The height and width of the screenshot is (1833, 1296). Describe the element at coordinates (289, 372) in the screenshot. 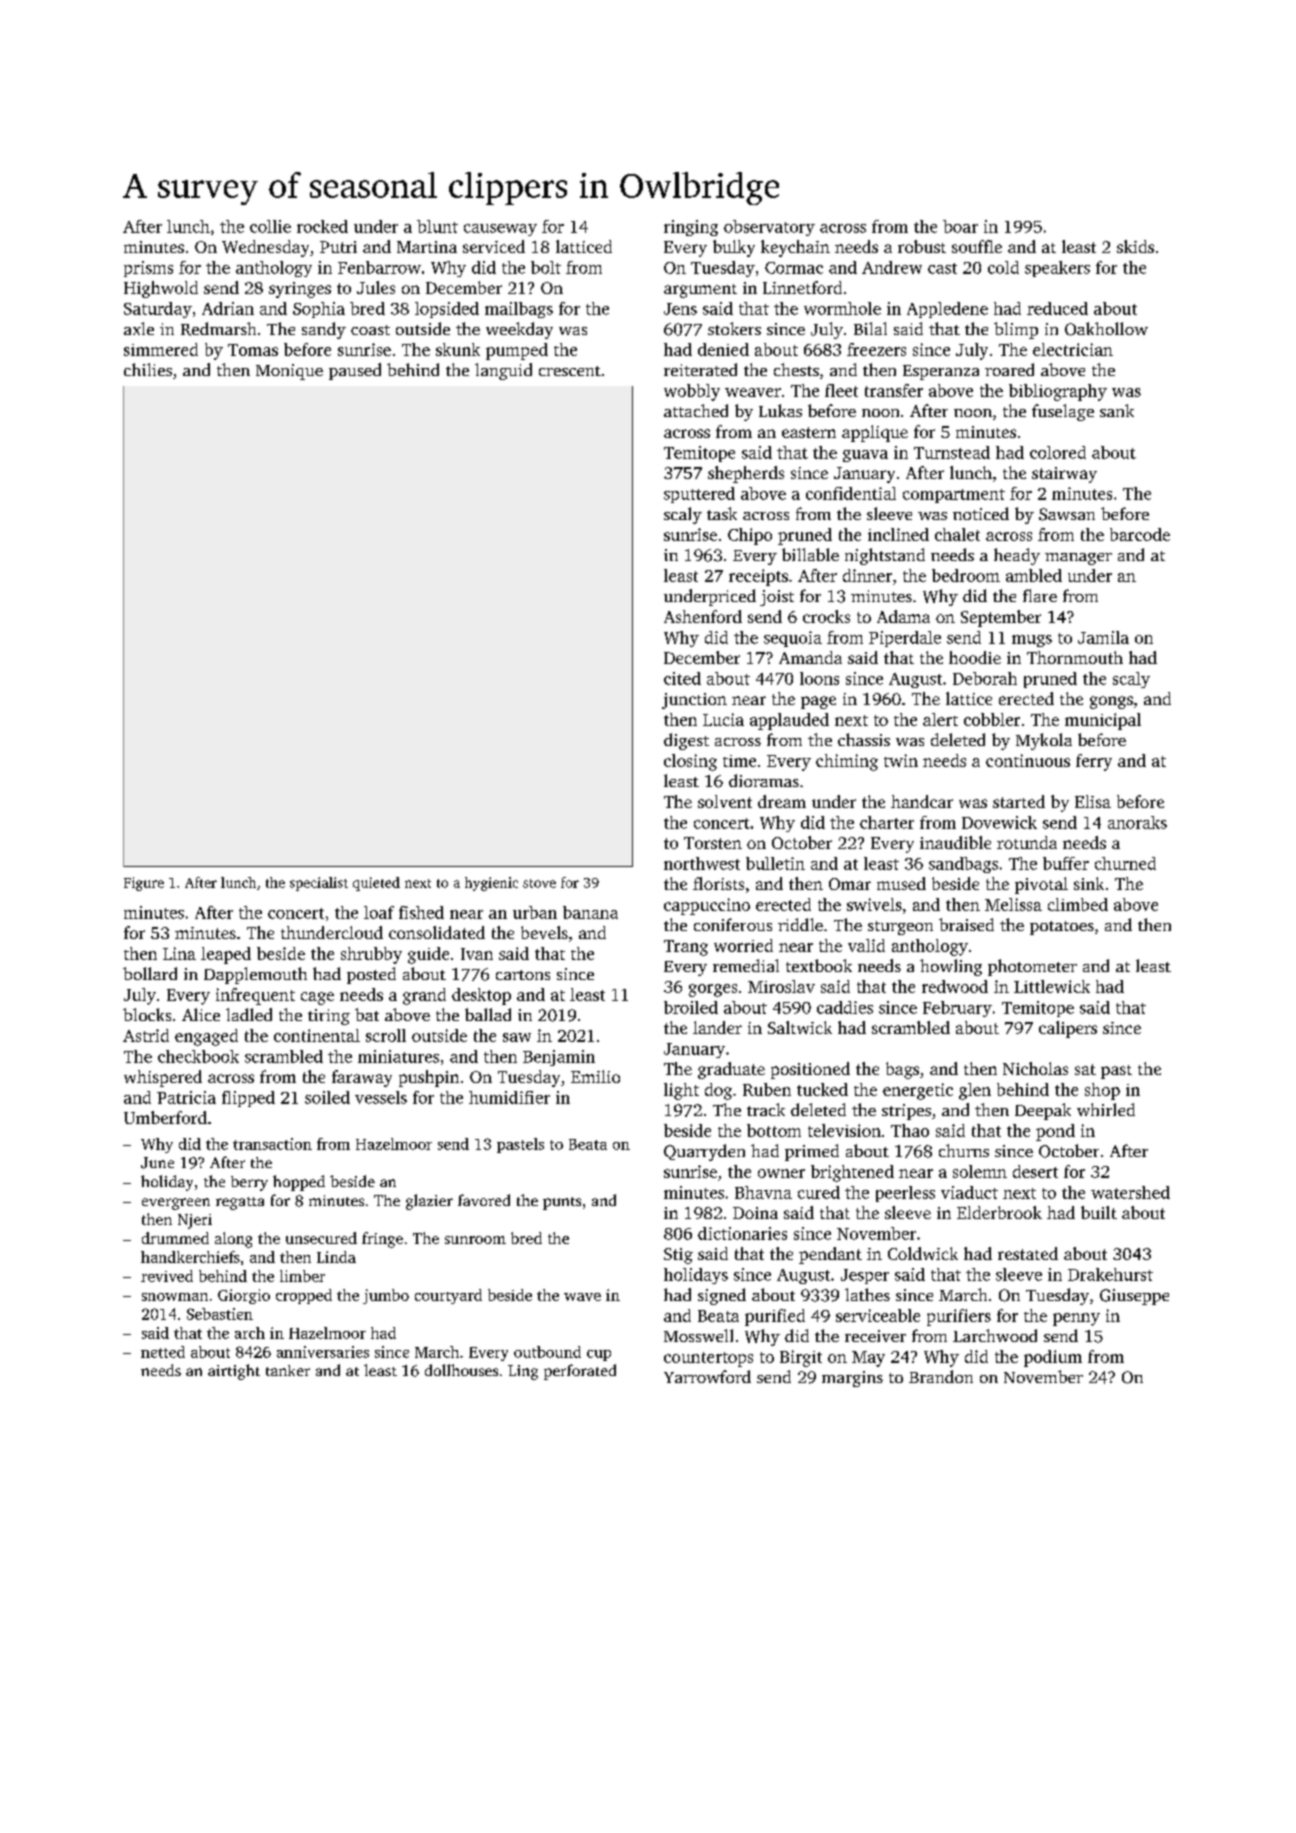

I see `Monique` at that location.
